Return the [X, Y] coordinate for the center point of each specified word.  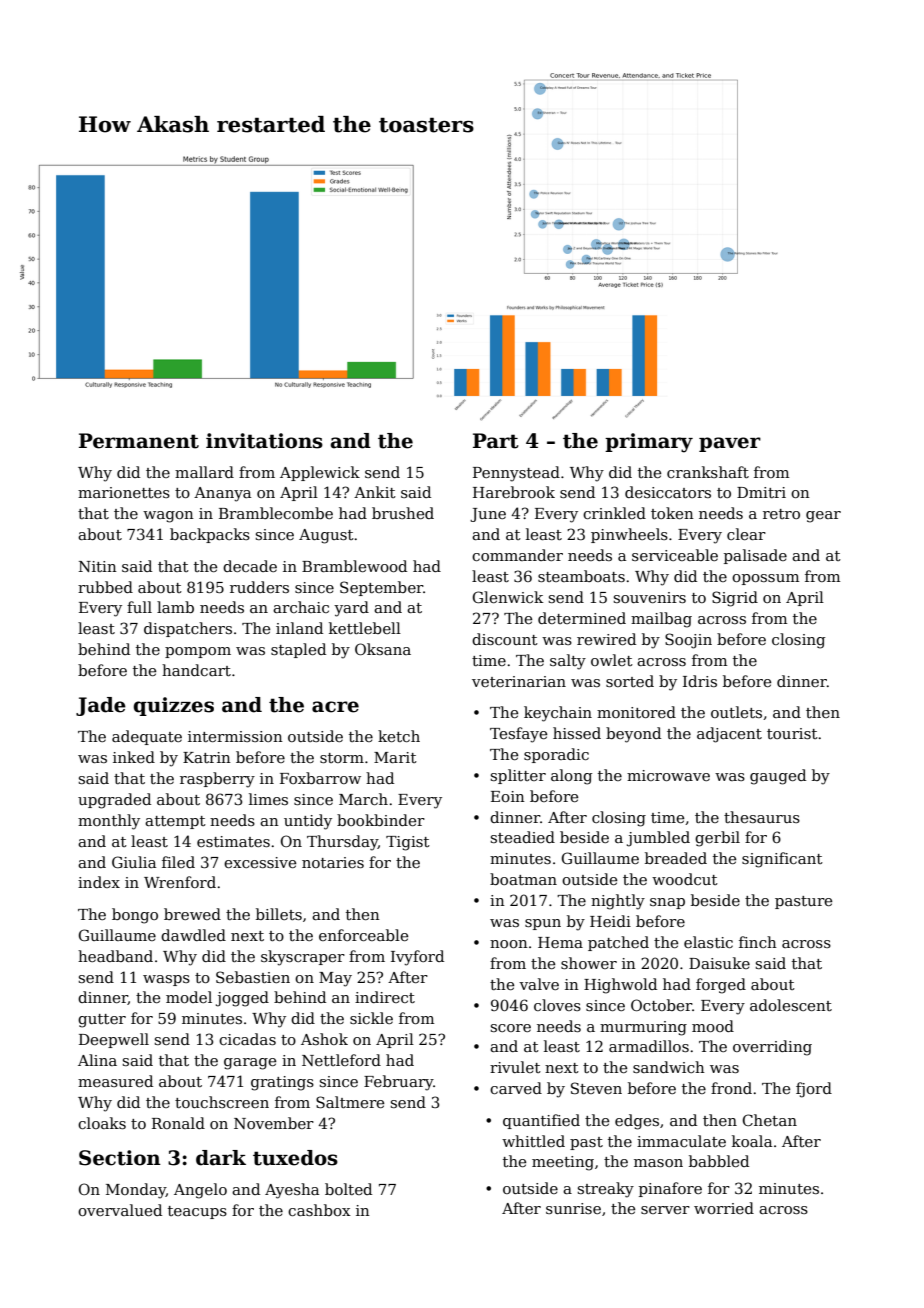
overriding [772, 1048]
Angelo [200, 1191]
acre [335, 707]
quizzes [173, 706]
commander [517, 555]
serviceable [675, 555]
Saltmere [350, 1102]
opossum [765, 579]
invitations [264, 441]
